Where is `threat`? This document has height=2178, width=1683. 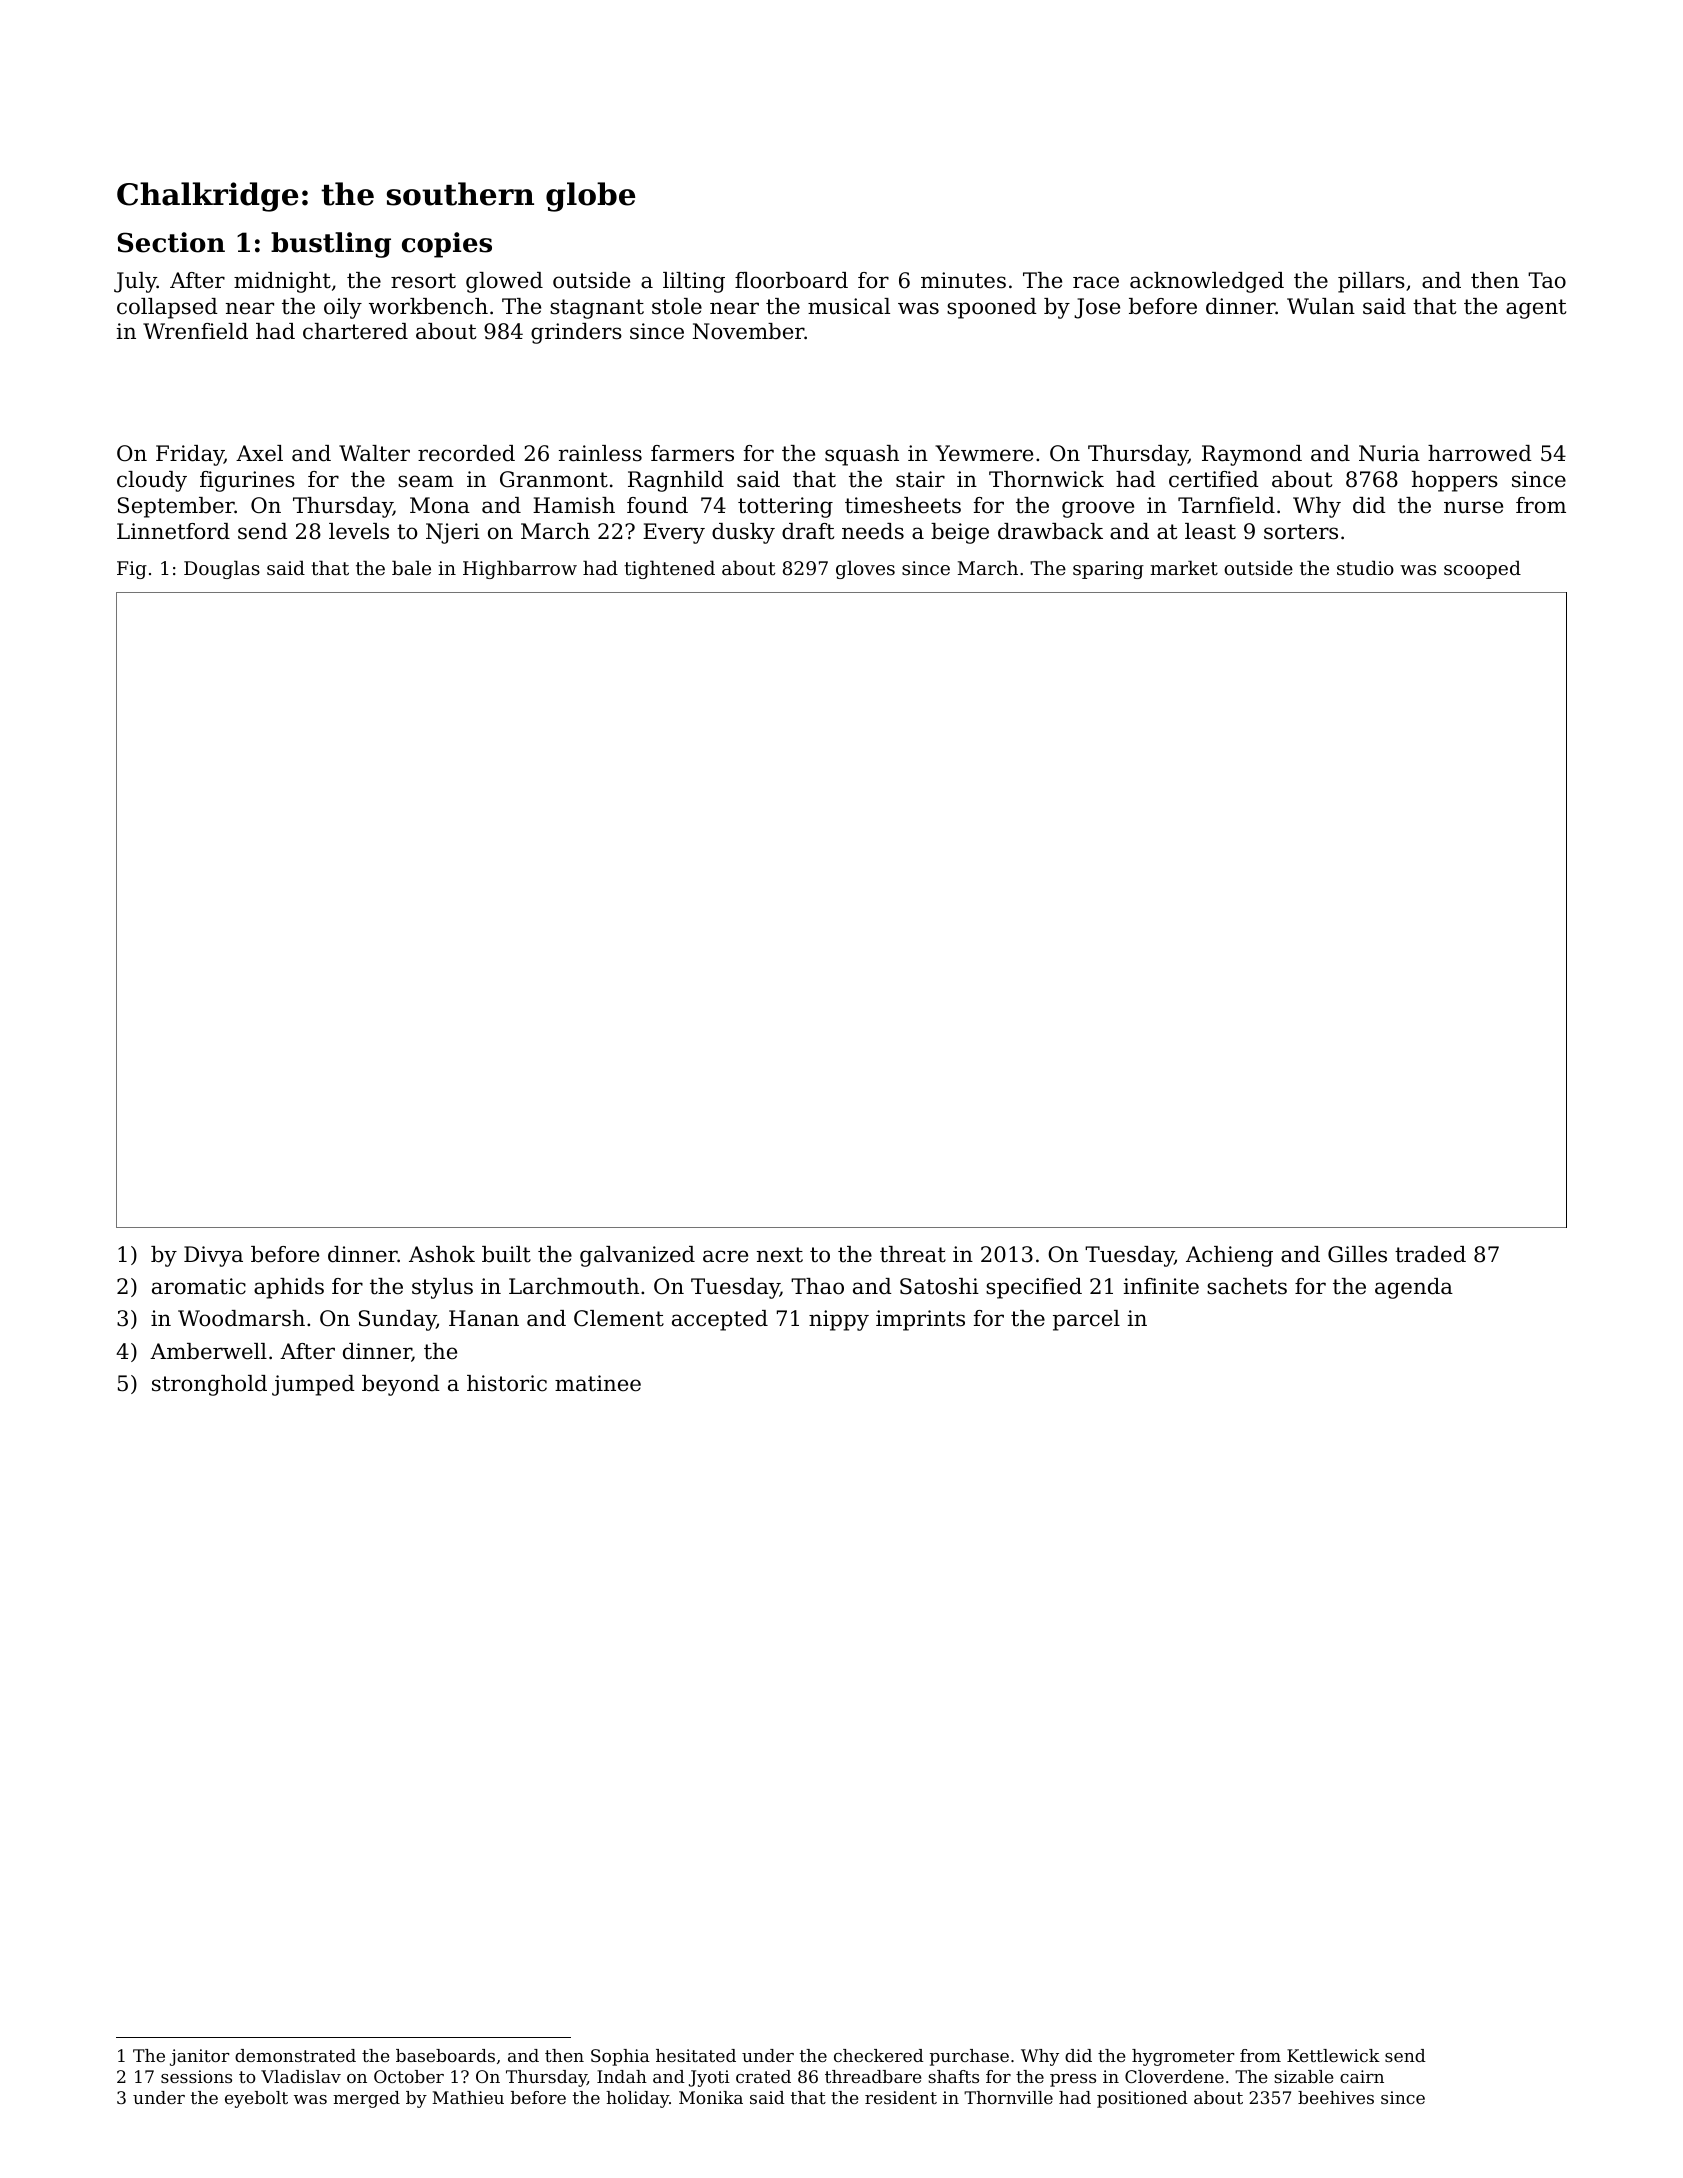 threat is located at coordinates (913, 1254).
